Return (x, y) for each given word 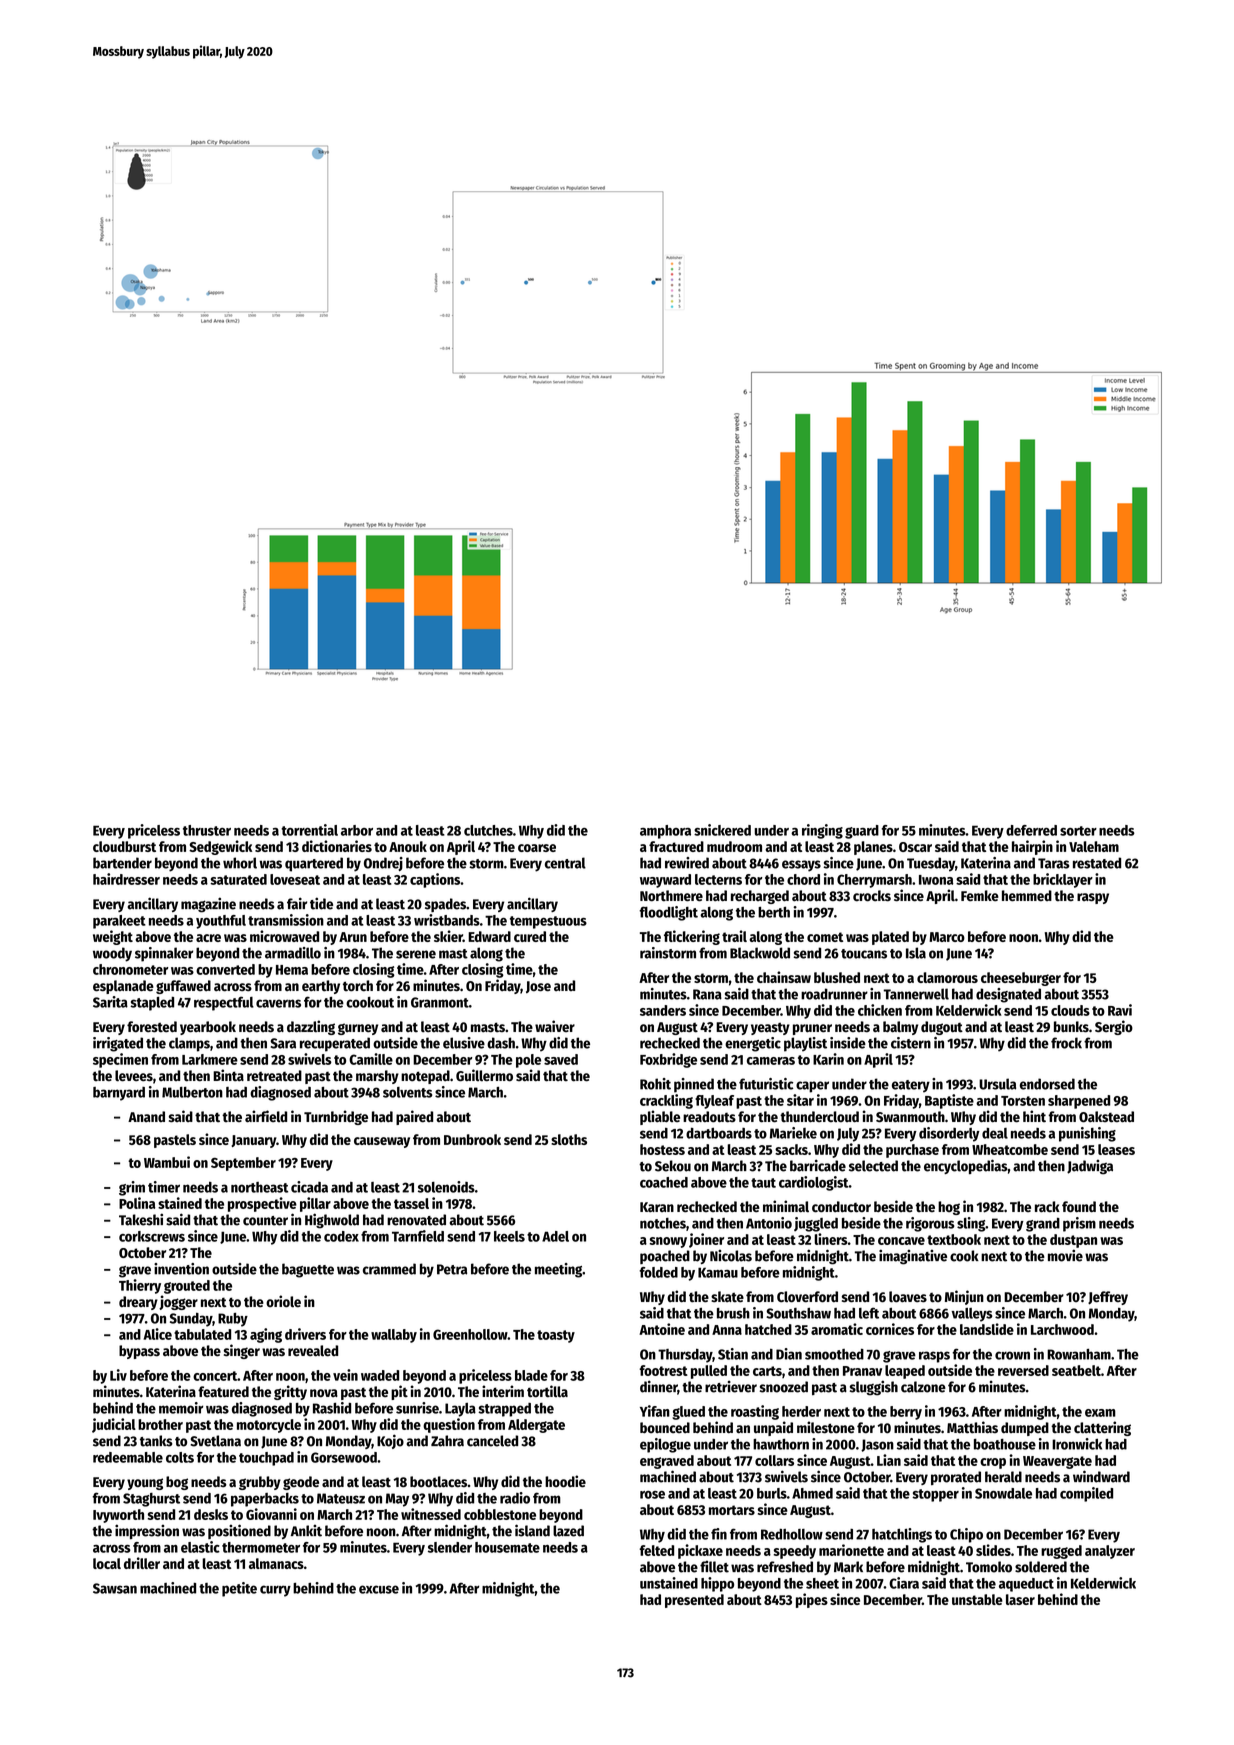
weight (113, 937)
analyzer (1110, 1552)
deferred (1031, 830)
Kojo (390, 1441)
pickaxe (700, 1551)
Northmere (671, 896)
